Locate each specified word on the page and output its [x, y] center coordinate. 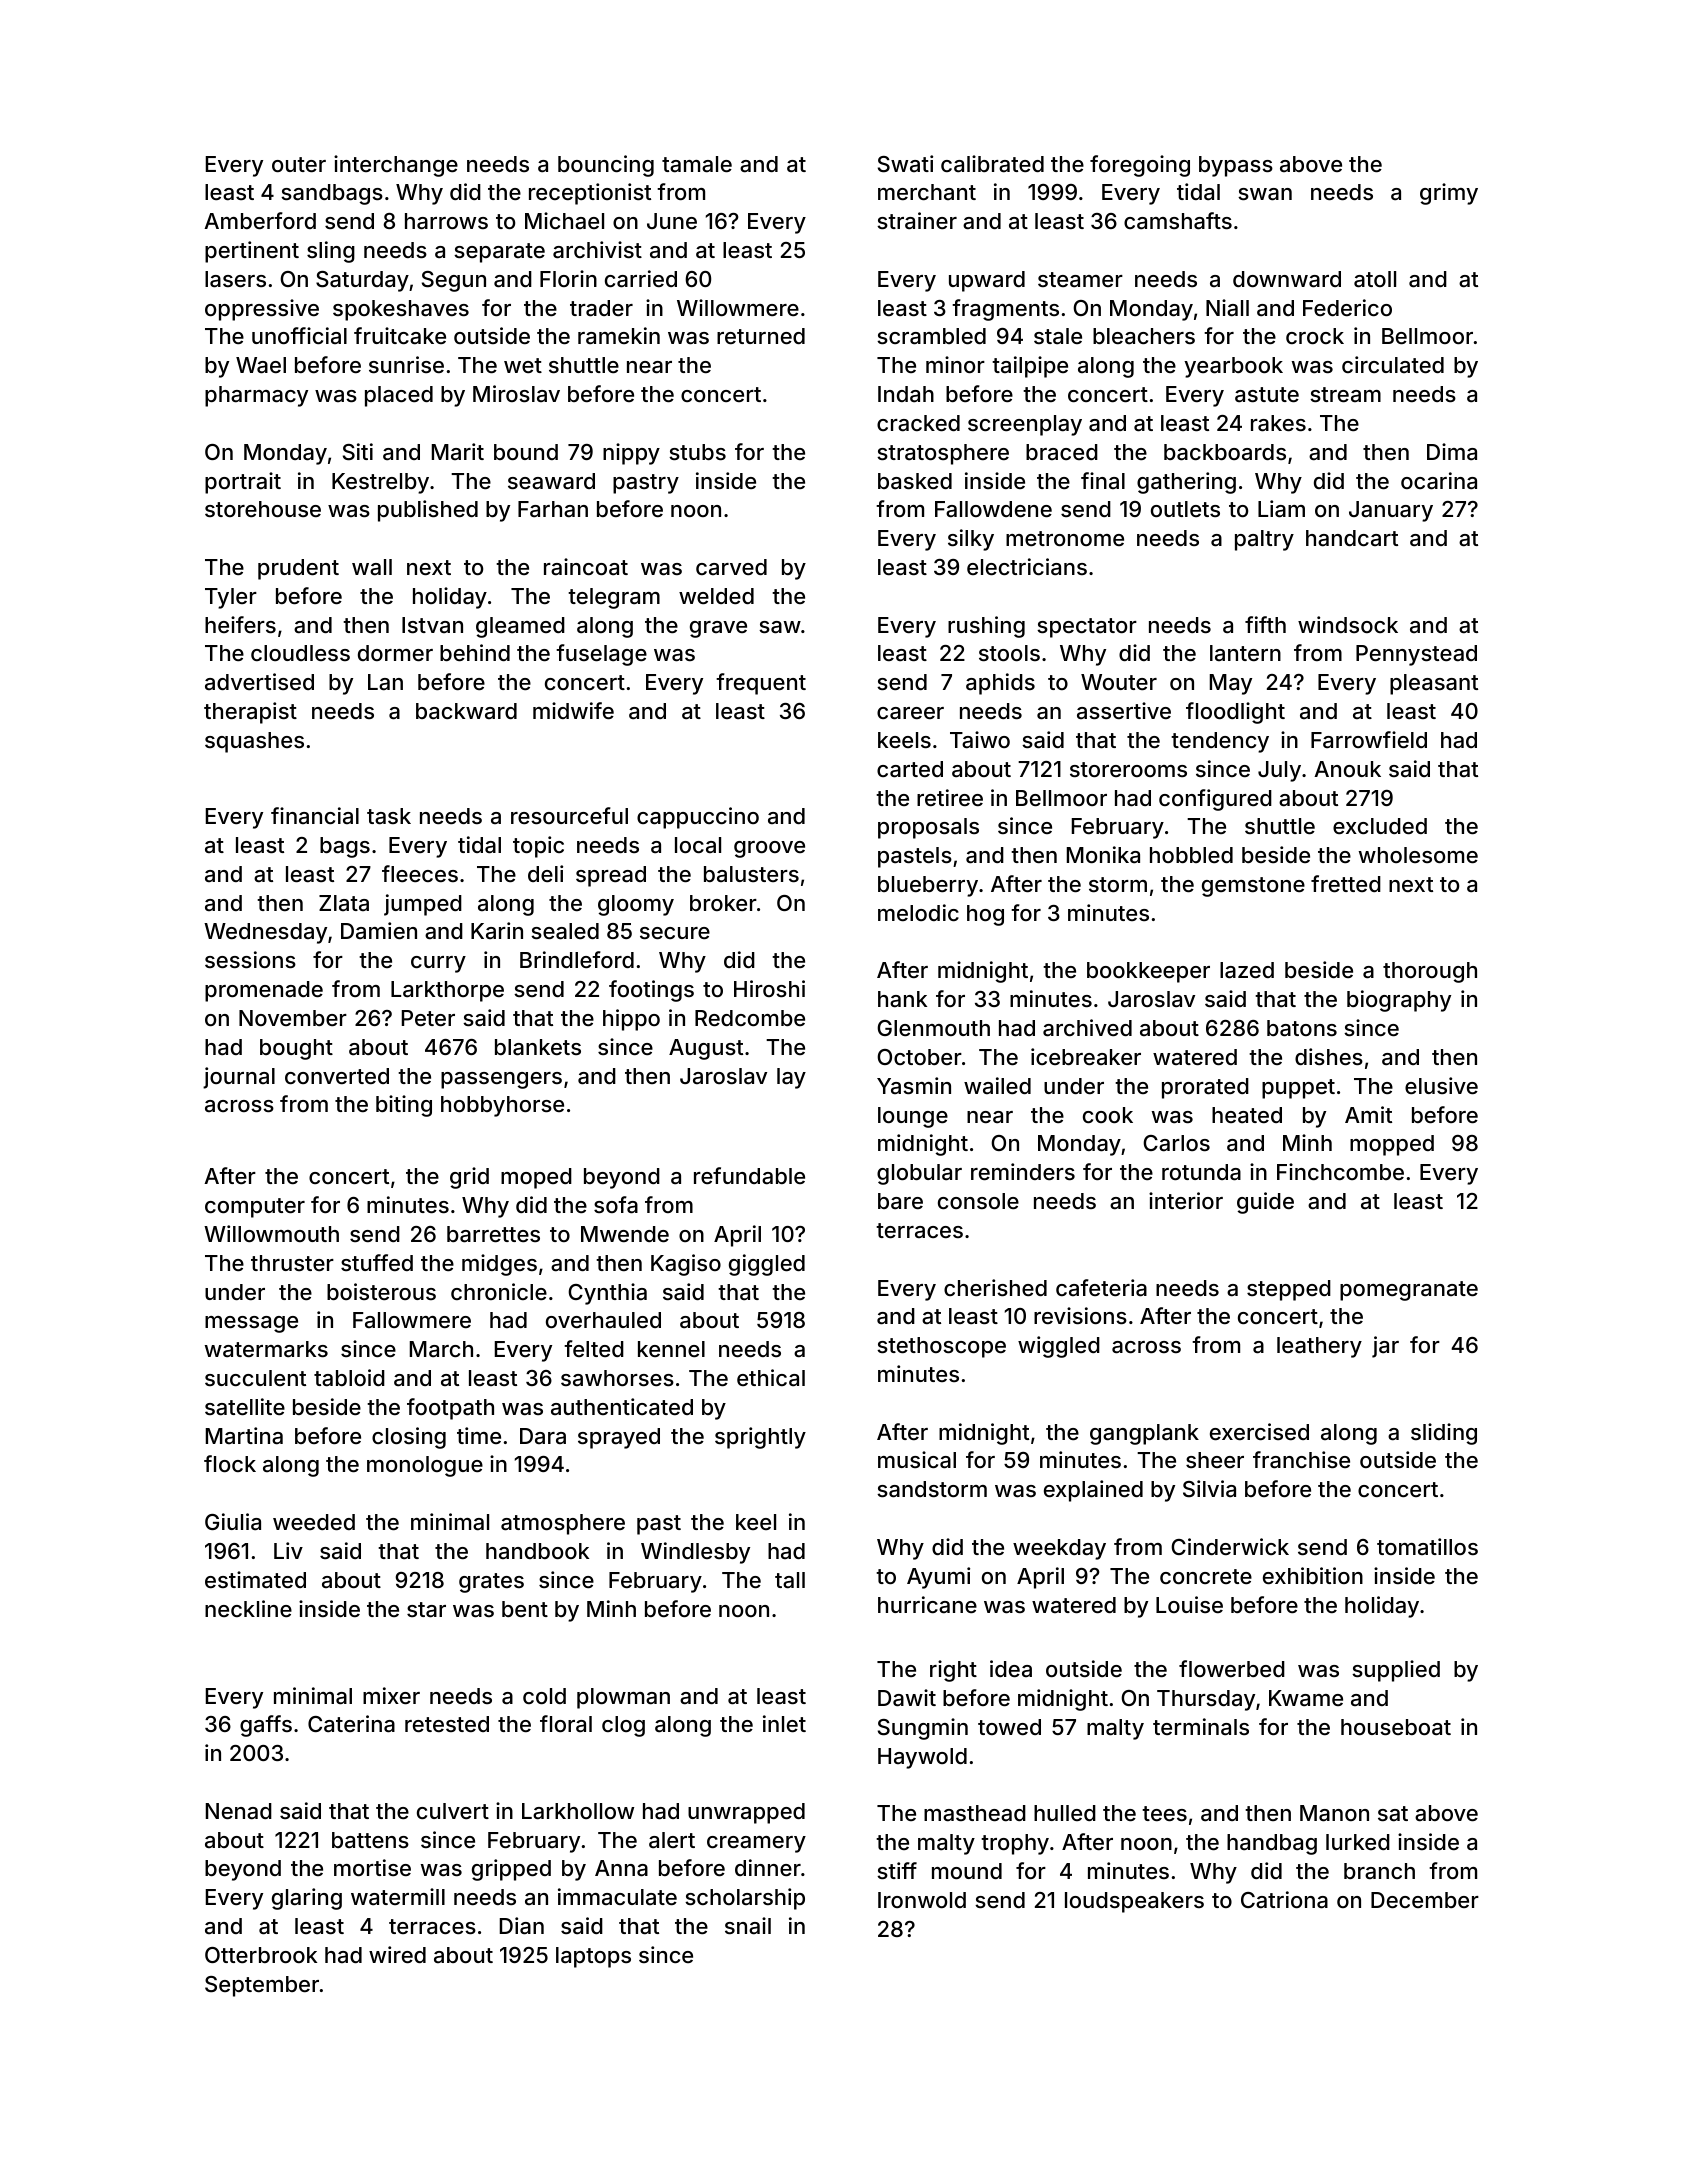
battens [370, 1840]
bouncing [606, 166]
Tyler [231, 598]
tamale [697, 164]
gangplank [1144, 1434]
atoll [1375, 279]
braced [1062, 452]
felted [594, 1348]
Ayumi [938, 1578]
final [1103, 480]
